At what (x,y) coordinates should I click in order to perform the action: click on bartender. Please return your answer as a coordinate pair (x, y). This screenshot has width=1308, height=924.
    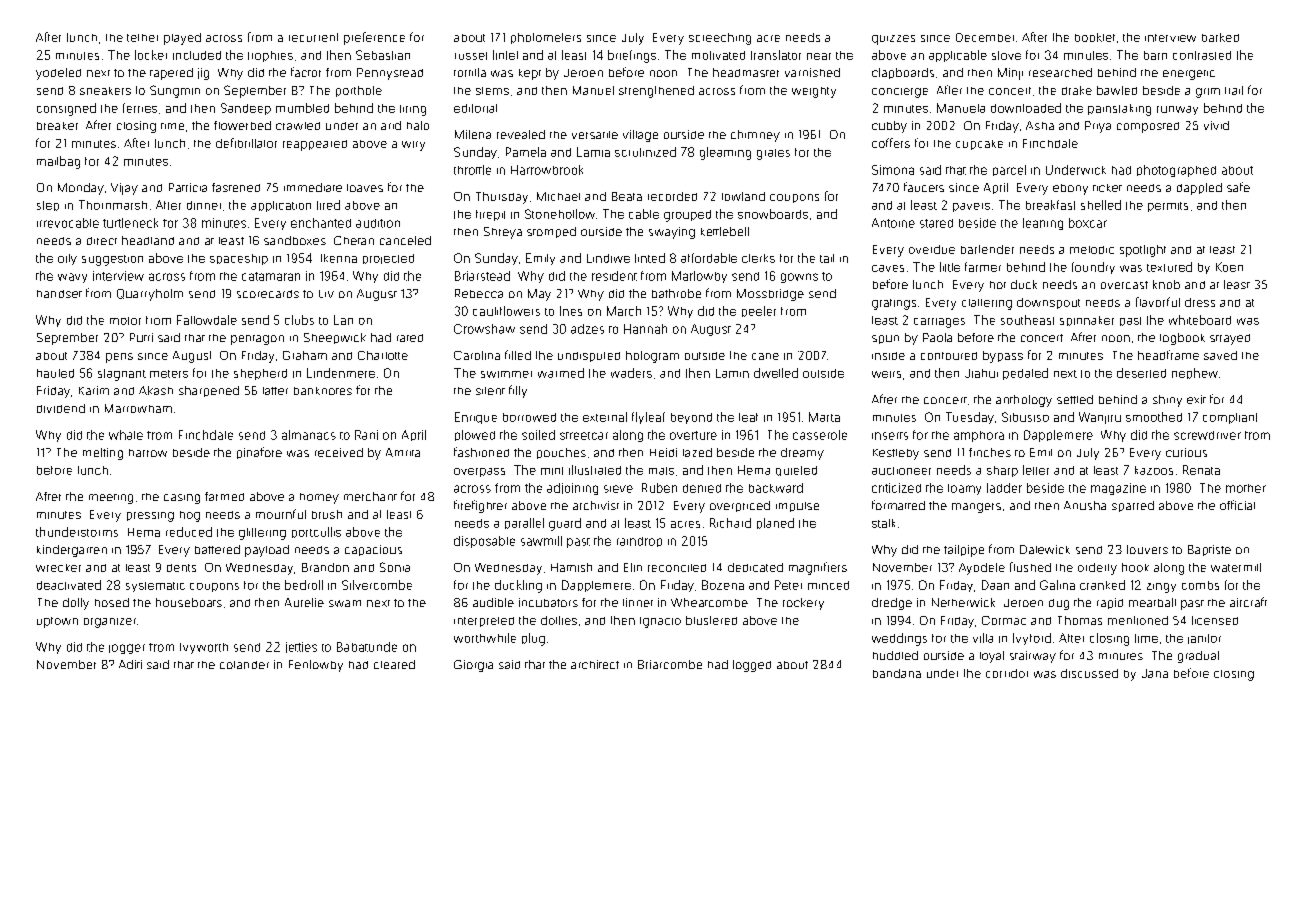
    Looking at the image, I should click on (987, 249).
